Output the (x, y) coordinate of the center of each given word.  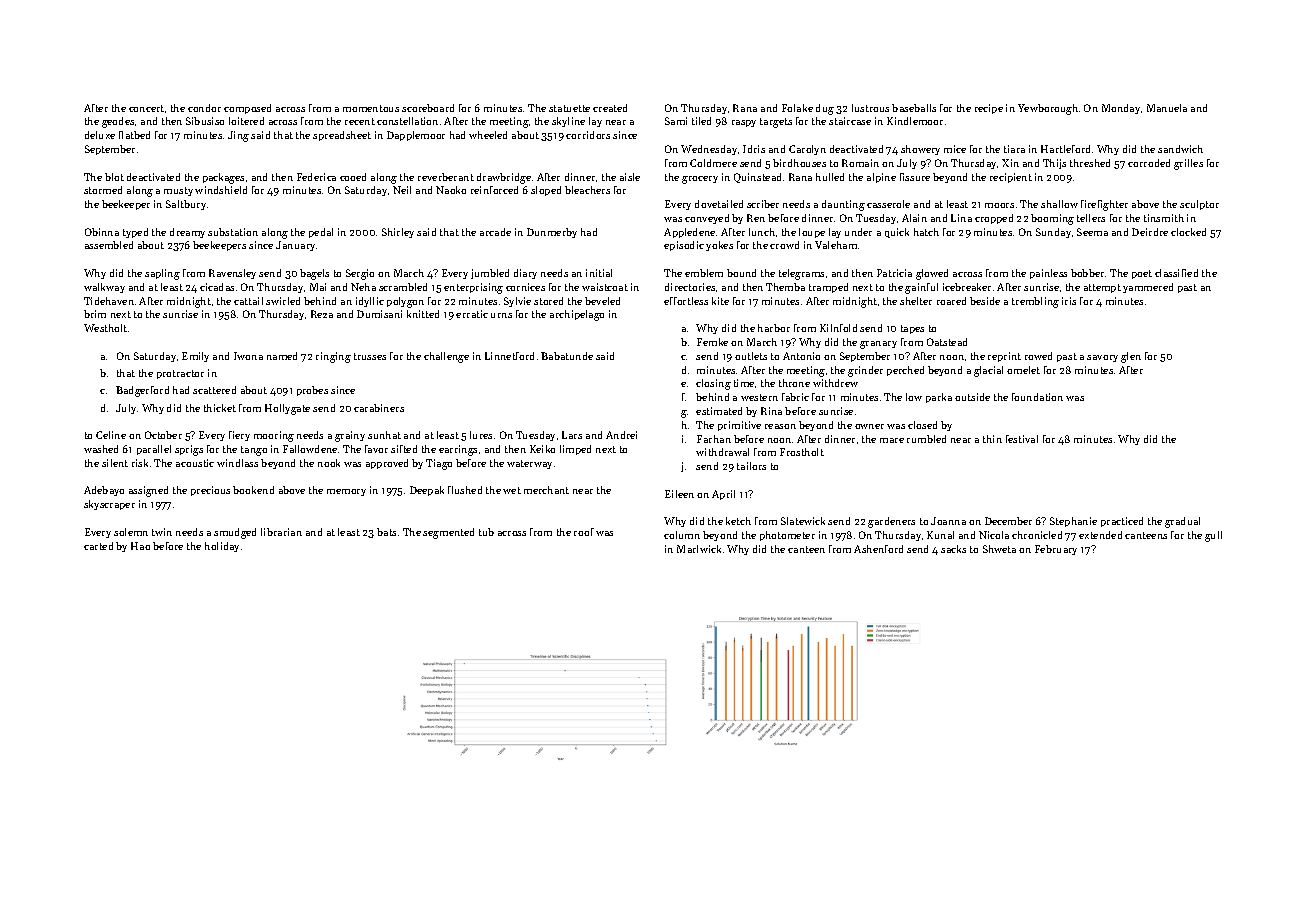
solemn (131, 532)
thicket (220, 408)
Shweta (999, 549)
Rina (771, 411)
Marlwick (699, 549)
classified (1176, 273)
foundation (1037, 397)
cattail (248, 301)
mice (955, 149)
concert (146, 108)
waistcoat (605, 287)
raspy (744, 123)
